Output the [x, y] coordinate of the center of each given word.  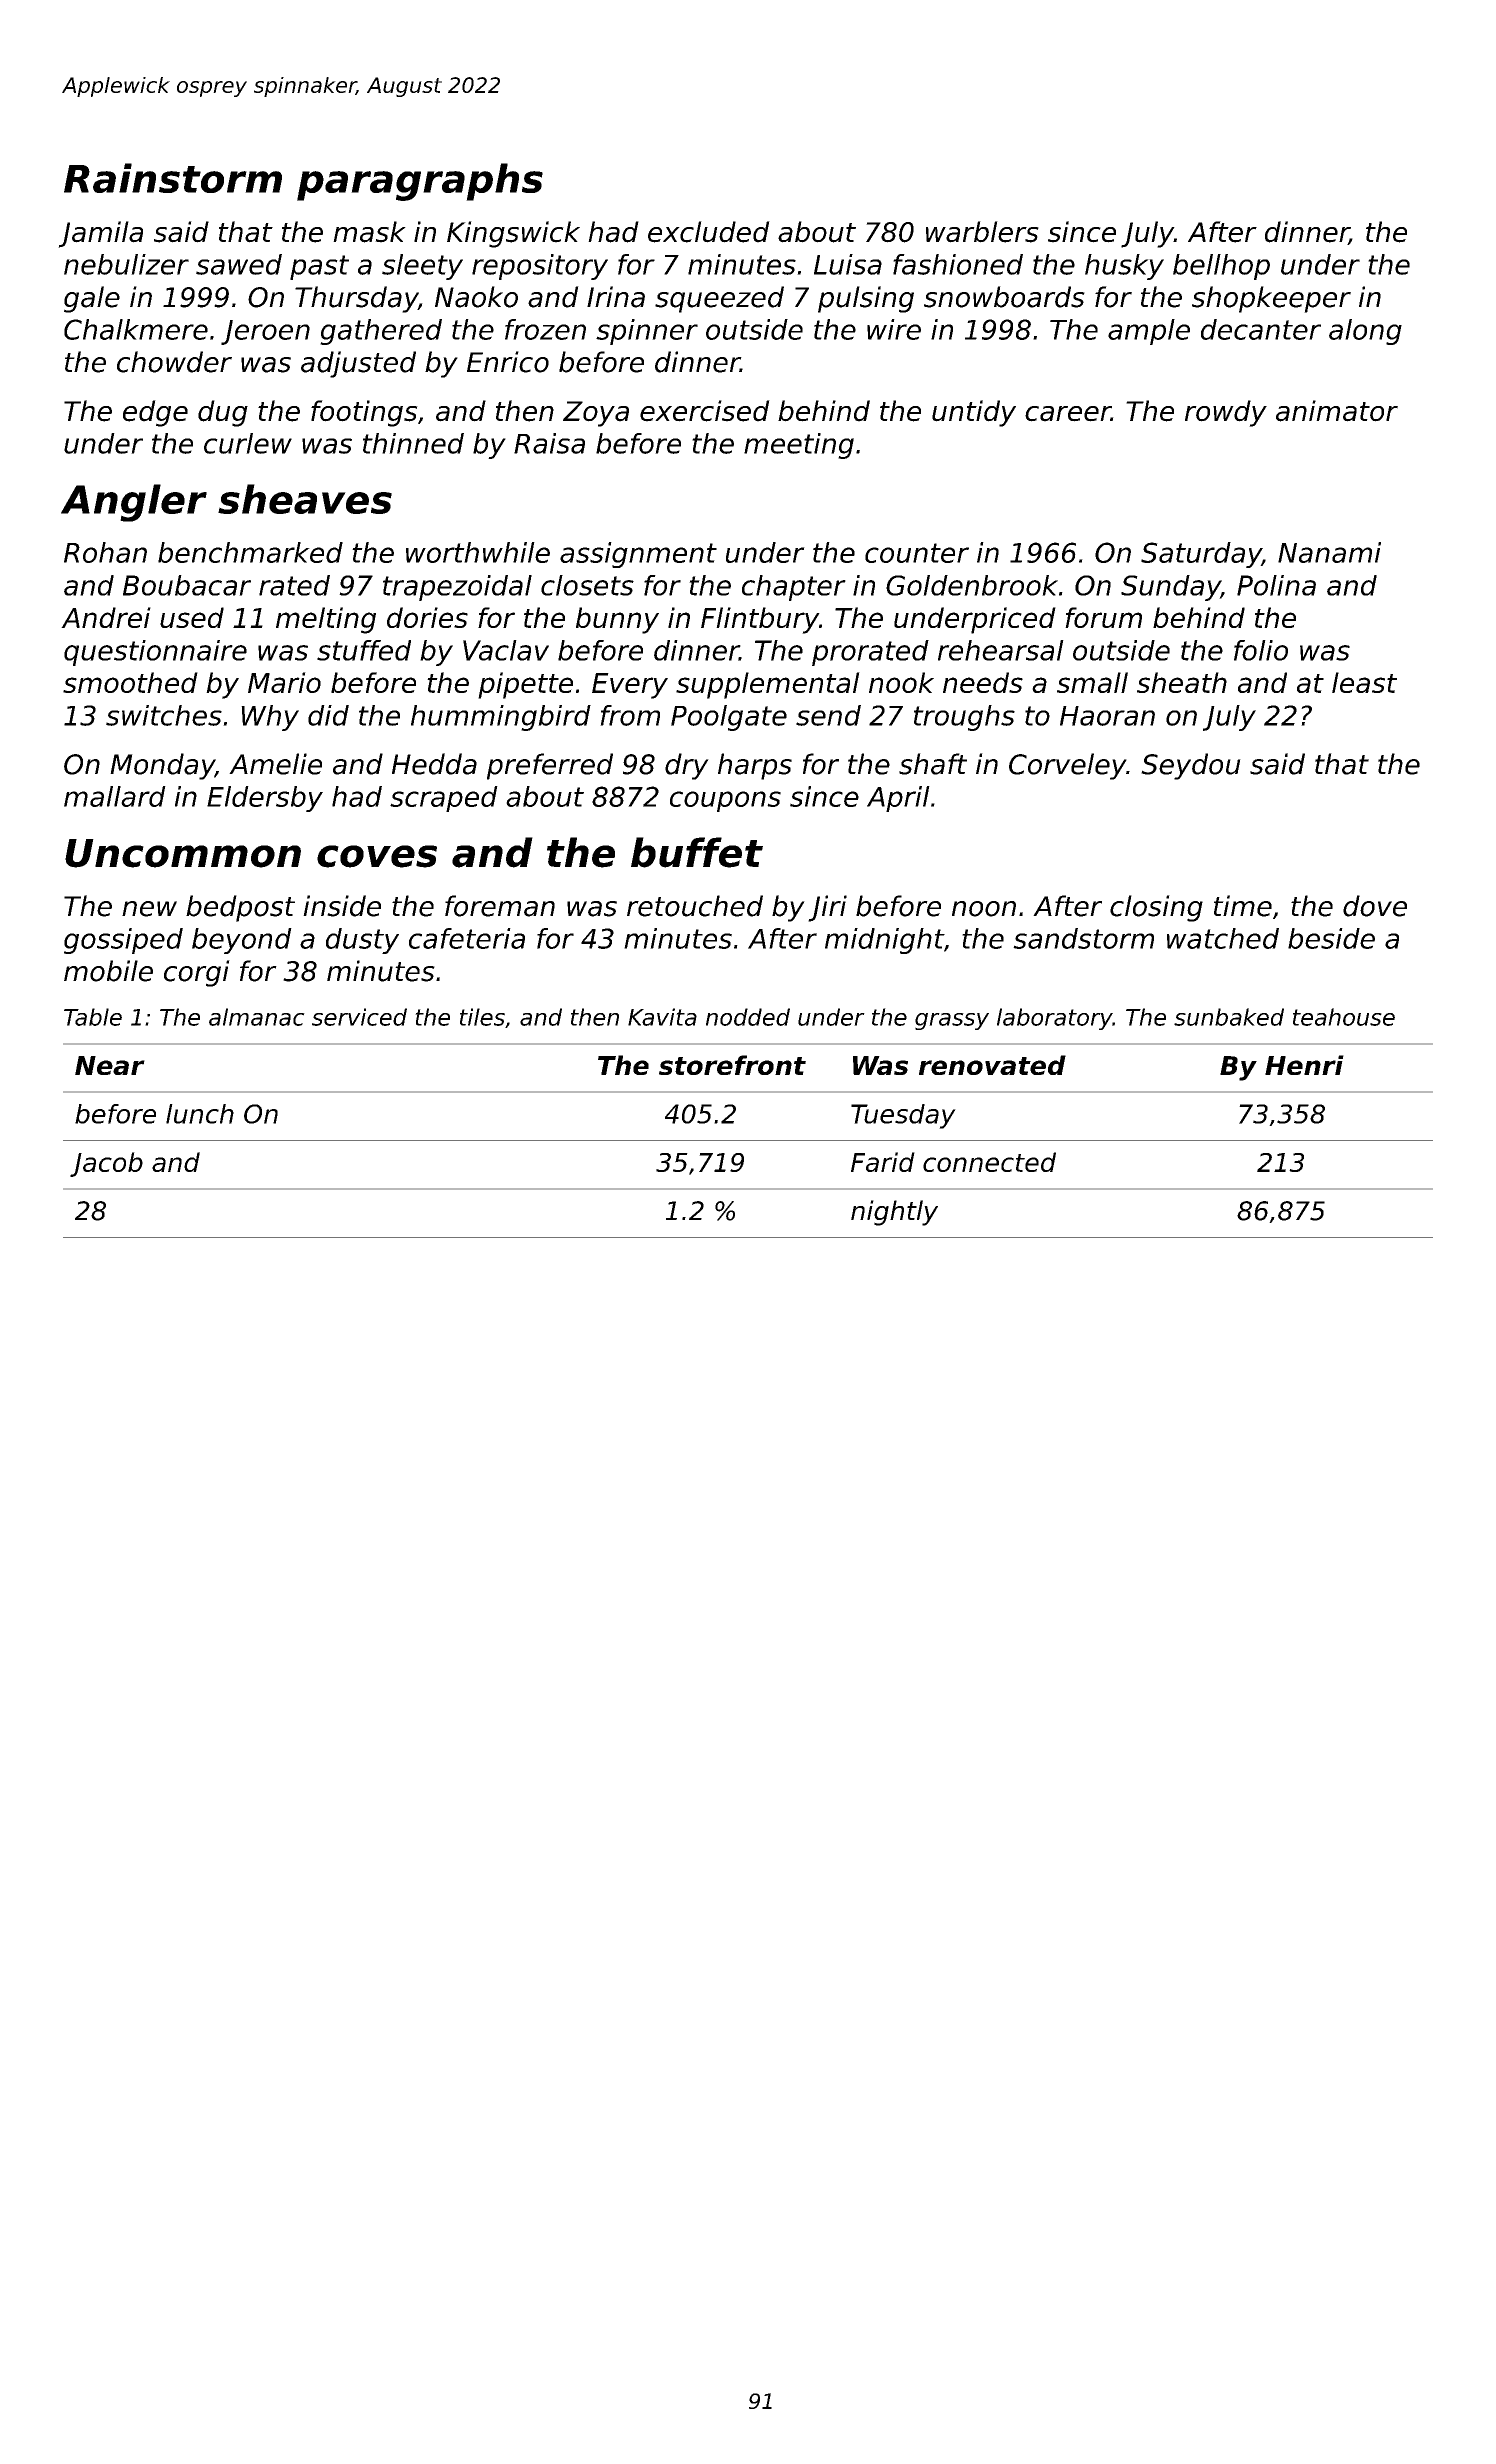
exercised [705, 411]
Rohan [105, 552]
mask [369, 232]
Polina [1276, 585]
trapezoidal [457, 588]
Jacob [106, 1164]
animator [1337, 411]
